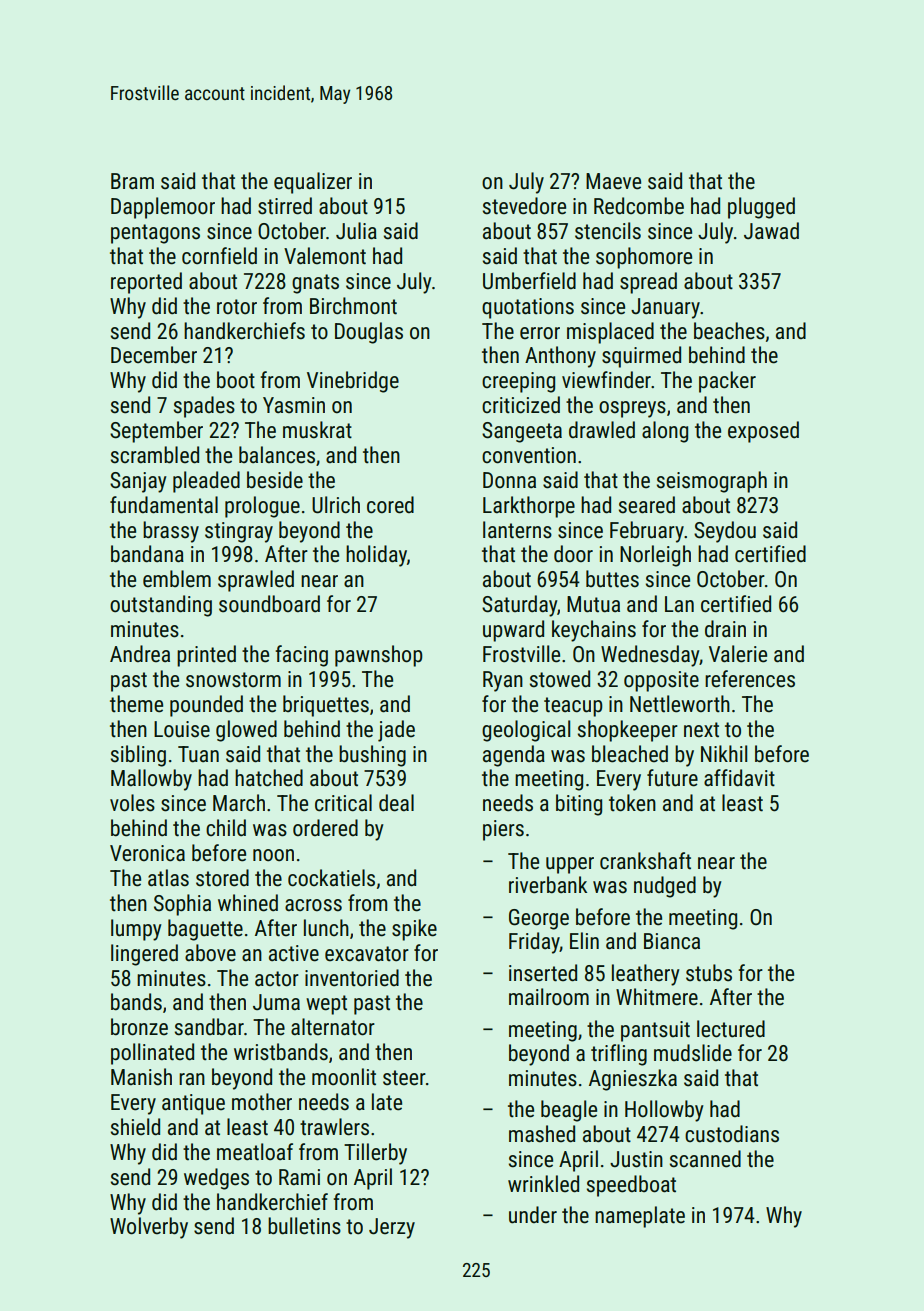 The width and height of the screenshot is (924, 1311). Describe the element at coordinates (376, 556) in the screenshot. I see `holiday` at that location.
